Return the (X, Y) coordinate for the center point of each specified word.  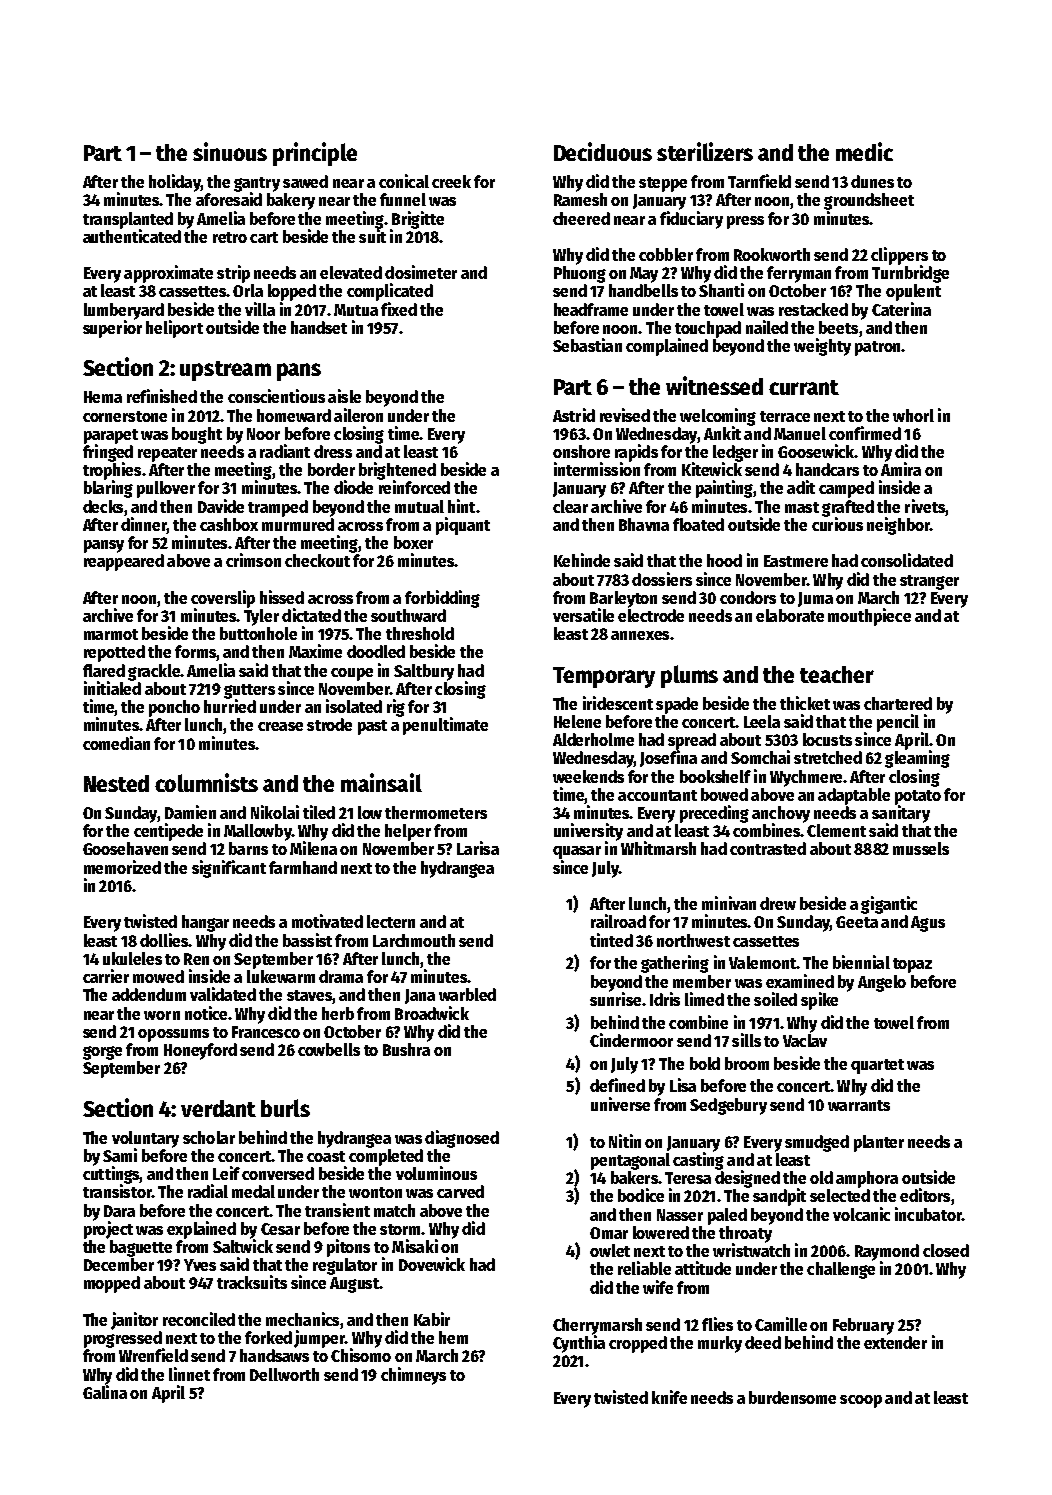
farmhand (303, 867)
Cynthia (579, 1344)
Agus (928, 924)
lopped (292, 292)
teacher (837, 674)
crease (280, 726)
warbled (467, 994)
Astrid (574, 415)
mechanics (302, 1319)
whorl (913, 415)
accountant (657, 795)
